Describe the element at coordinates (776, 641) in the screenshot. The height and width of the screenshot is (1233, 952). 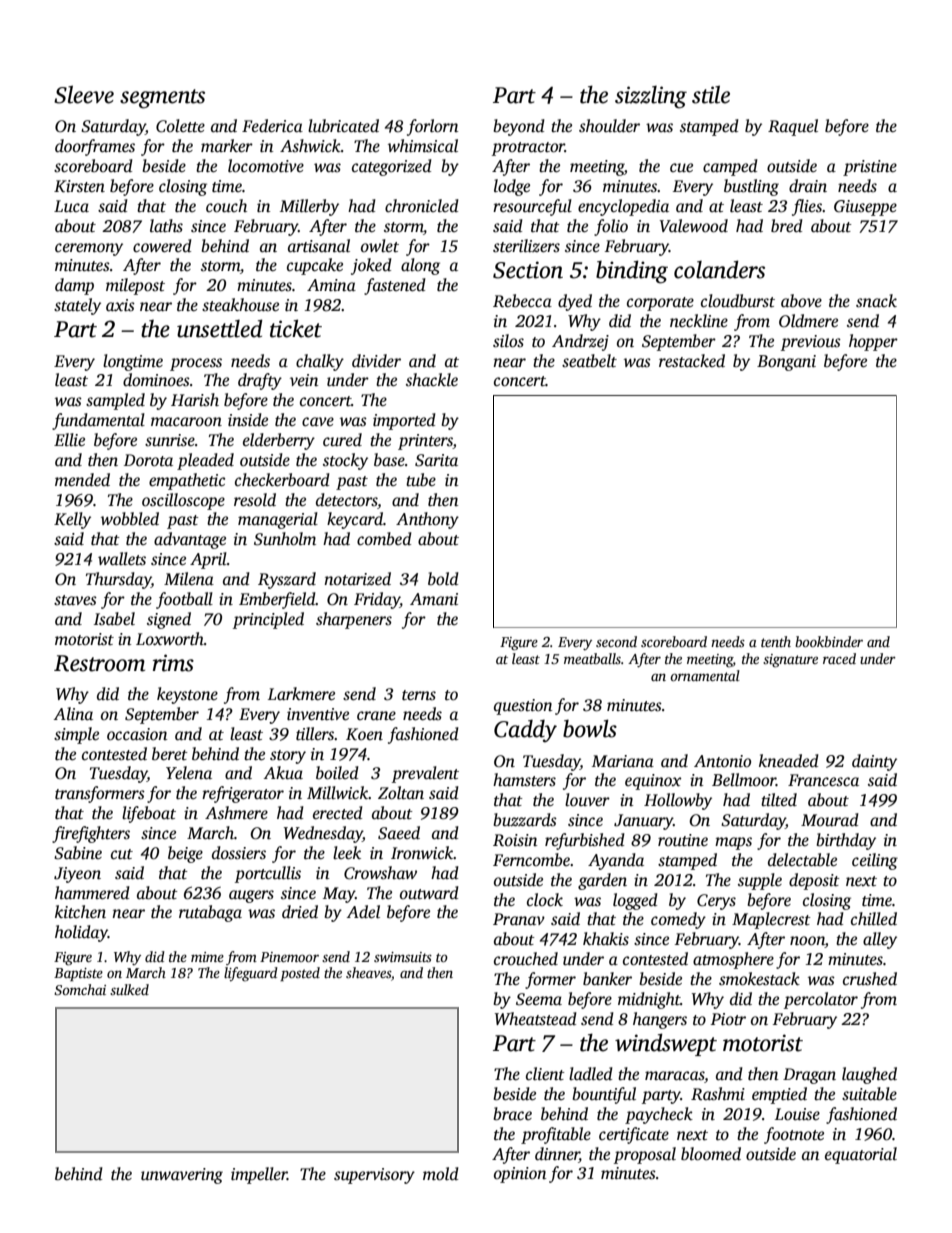
I see `tenth` at that location.
